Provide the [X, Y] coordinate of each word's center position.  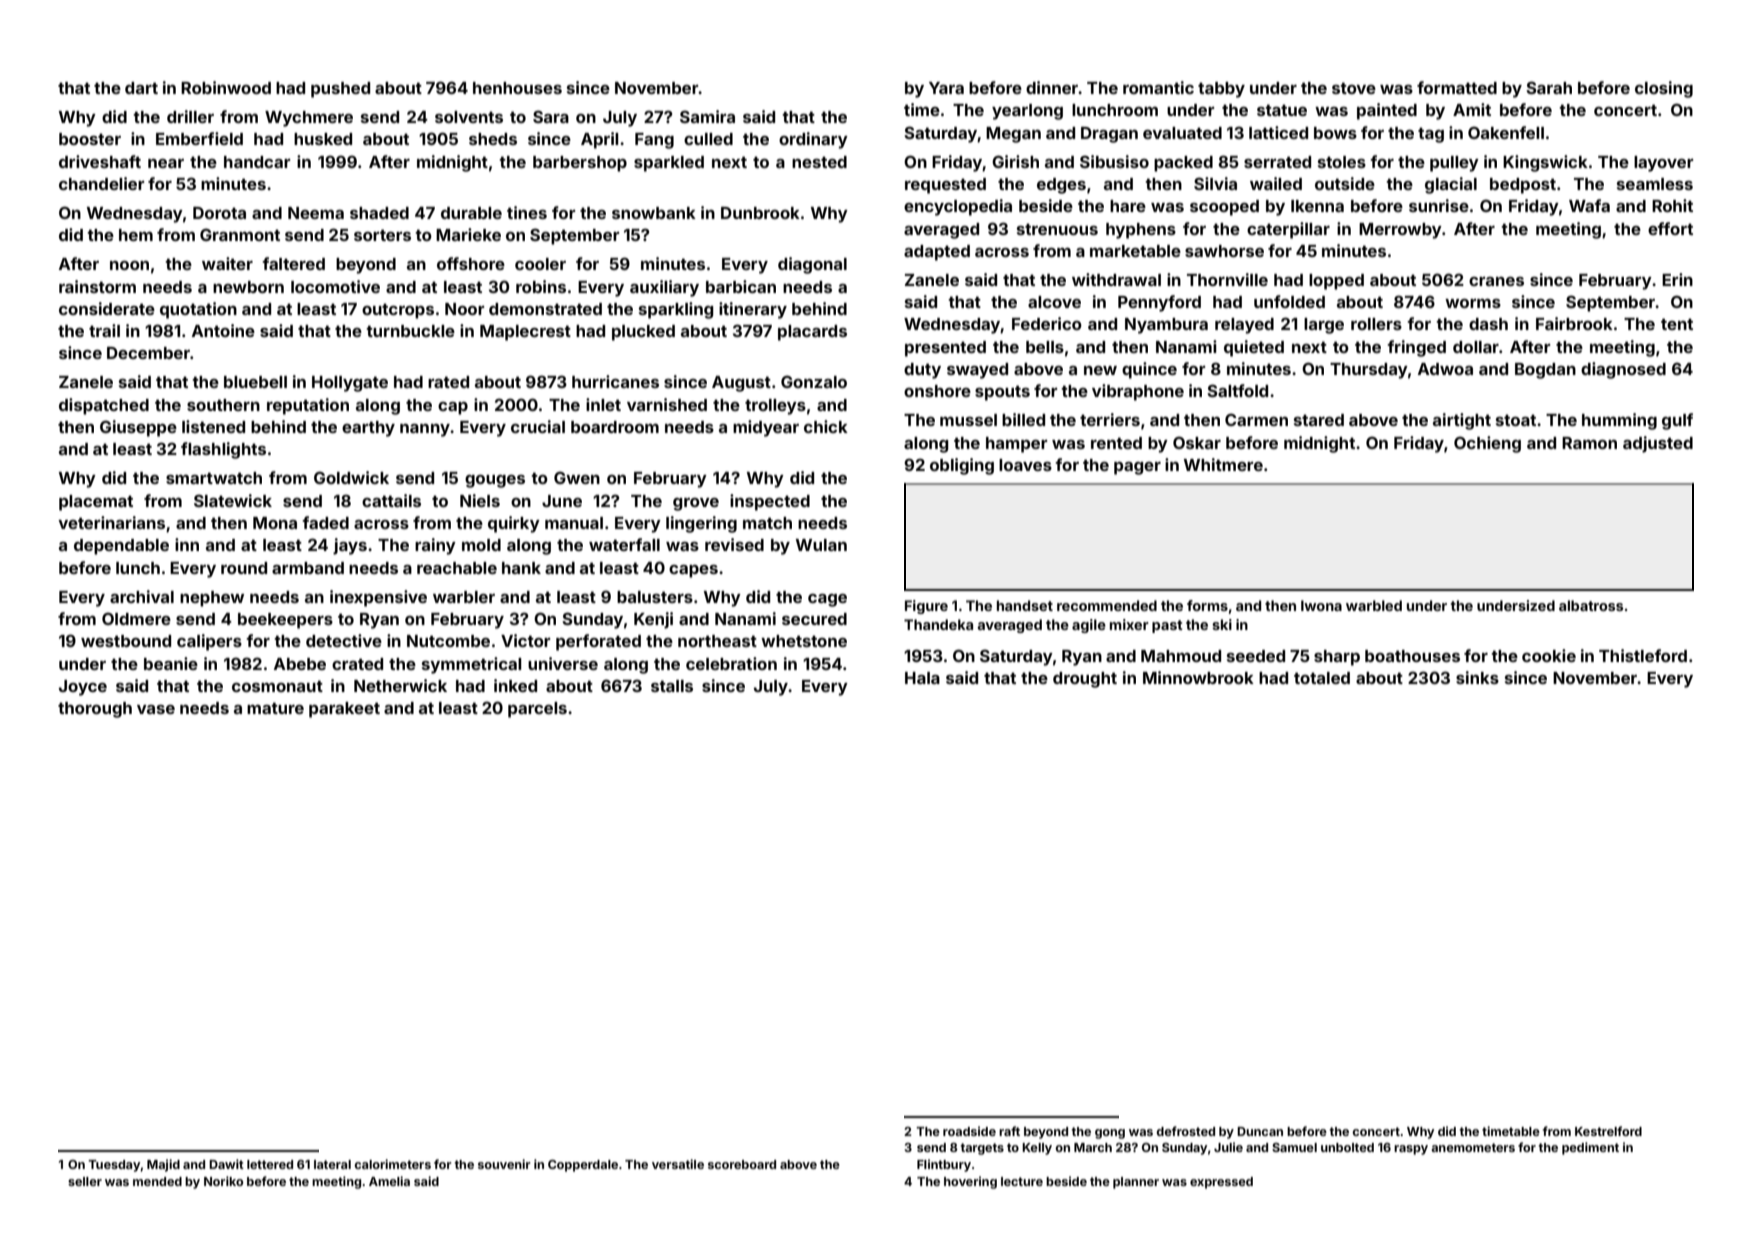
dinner [1052, 87]
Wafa [1589, 205]
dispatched [104, 406]
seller [85, 1181]
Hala [922, 678]
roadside [969, 1131]
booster [90, 139]
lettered [270, 1164]
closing [1664, 89]
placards [812, 333]
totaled [1322, 678]
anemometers [1473, 1147]
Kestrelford [1608, 1131]
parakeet [344, 710]
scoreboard [742, 1164]
